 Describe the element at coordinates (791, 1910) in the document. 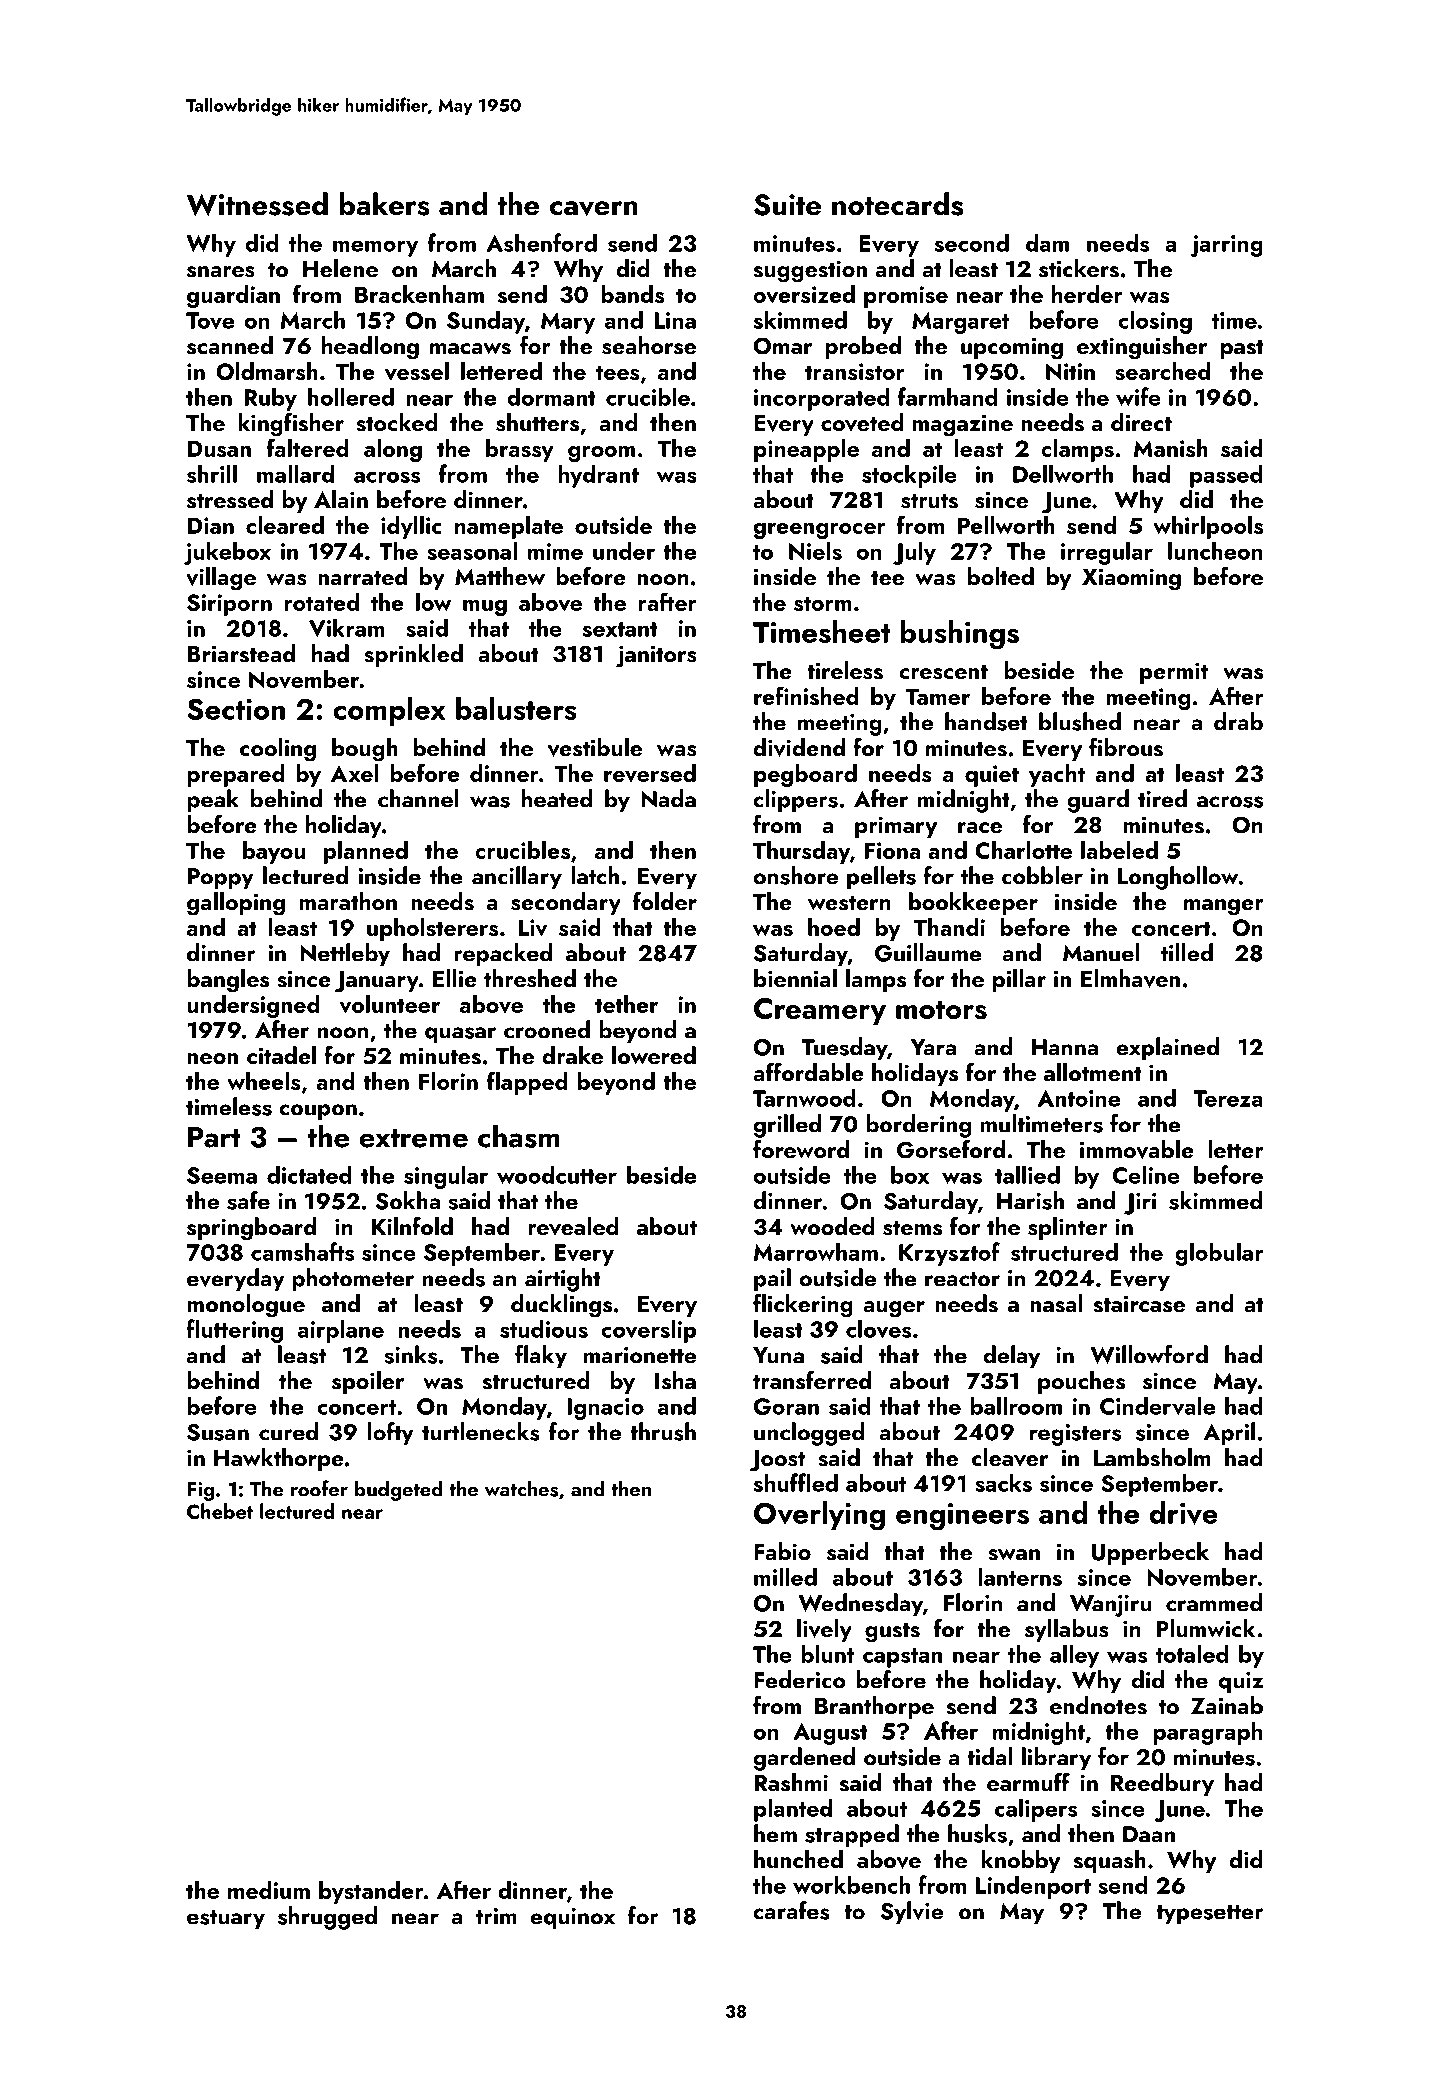

I see `carafes` at that location.
